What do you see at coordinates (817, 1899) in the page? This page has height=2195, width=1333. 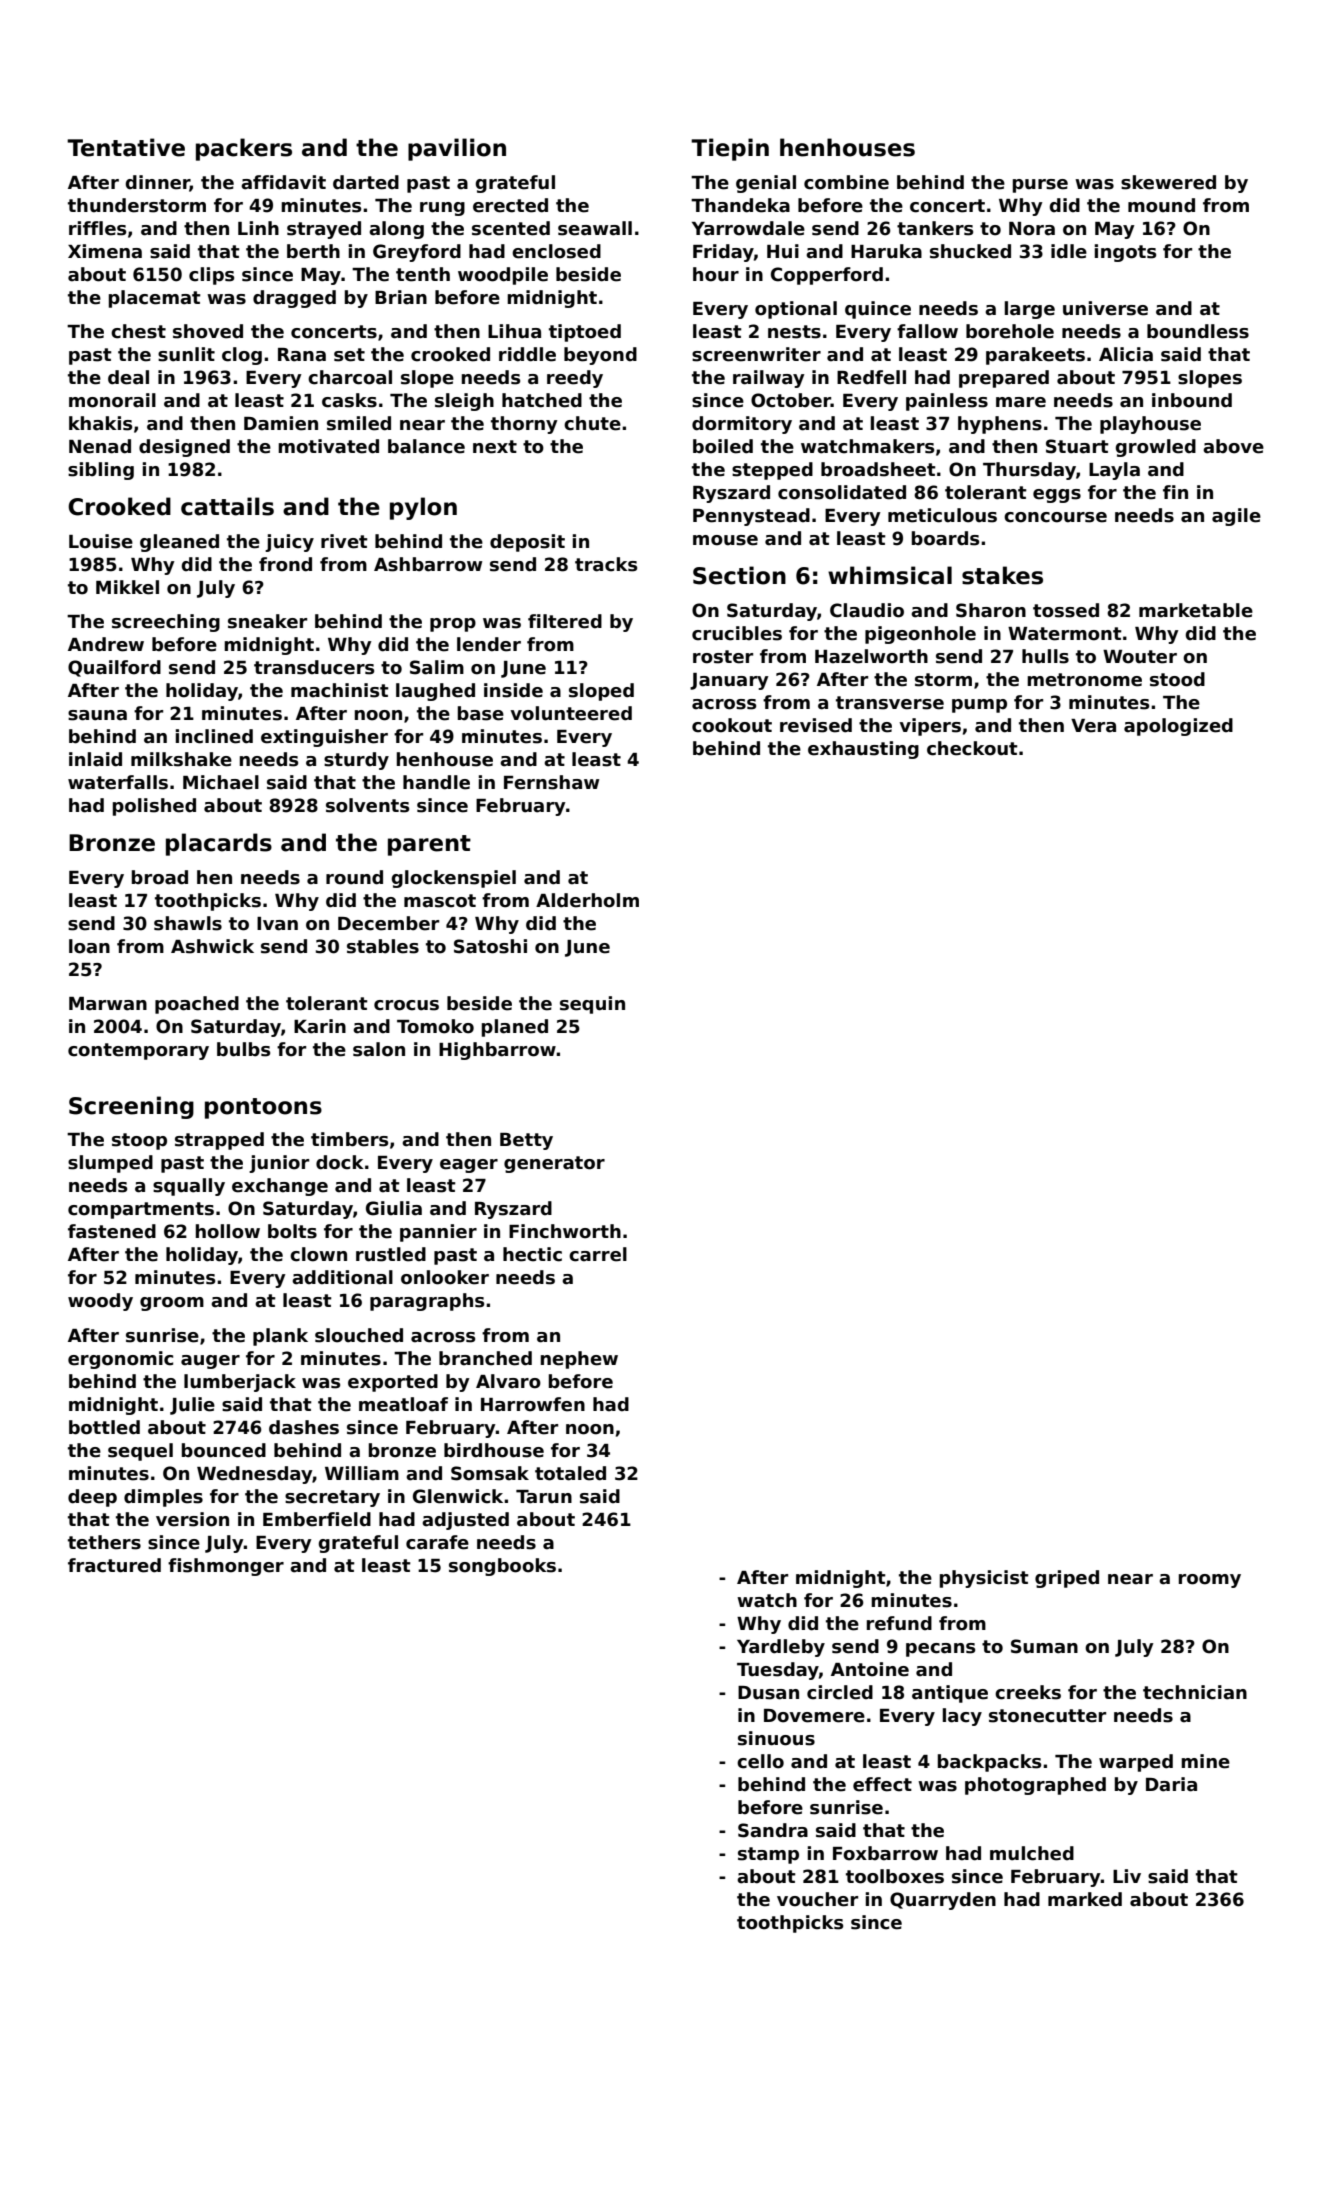 I see `voucher` at bounding box center [817, 1899].
